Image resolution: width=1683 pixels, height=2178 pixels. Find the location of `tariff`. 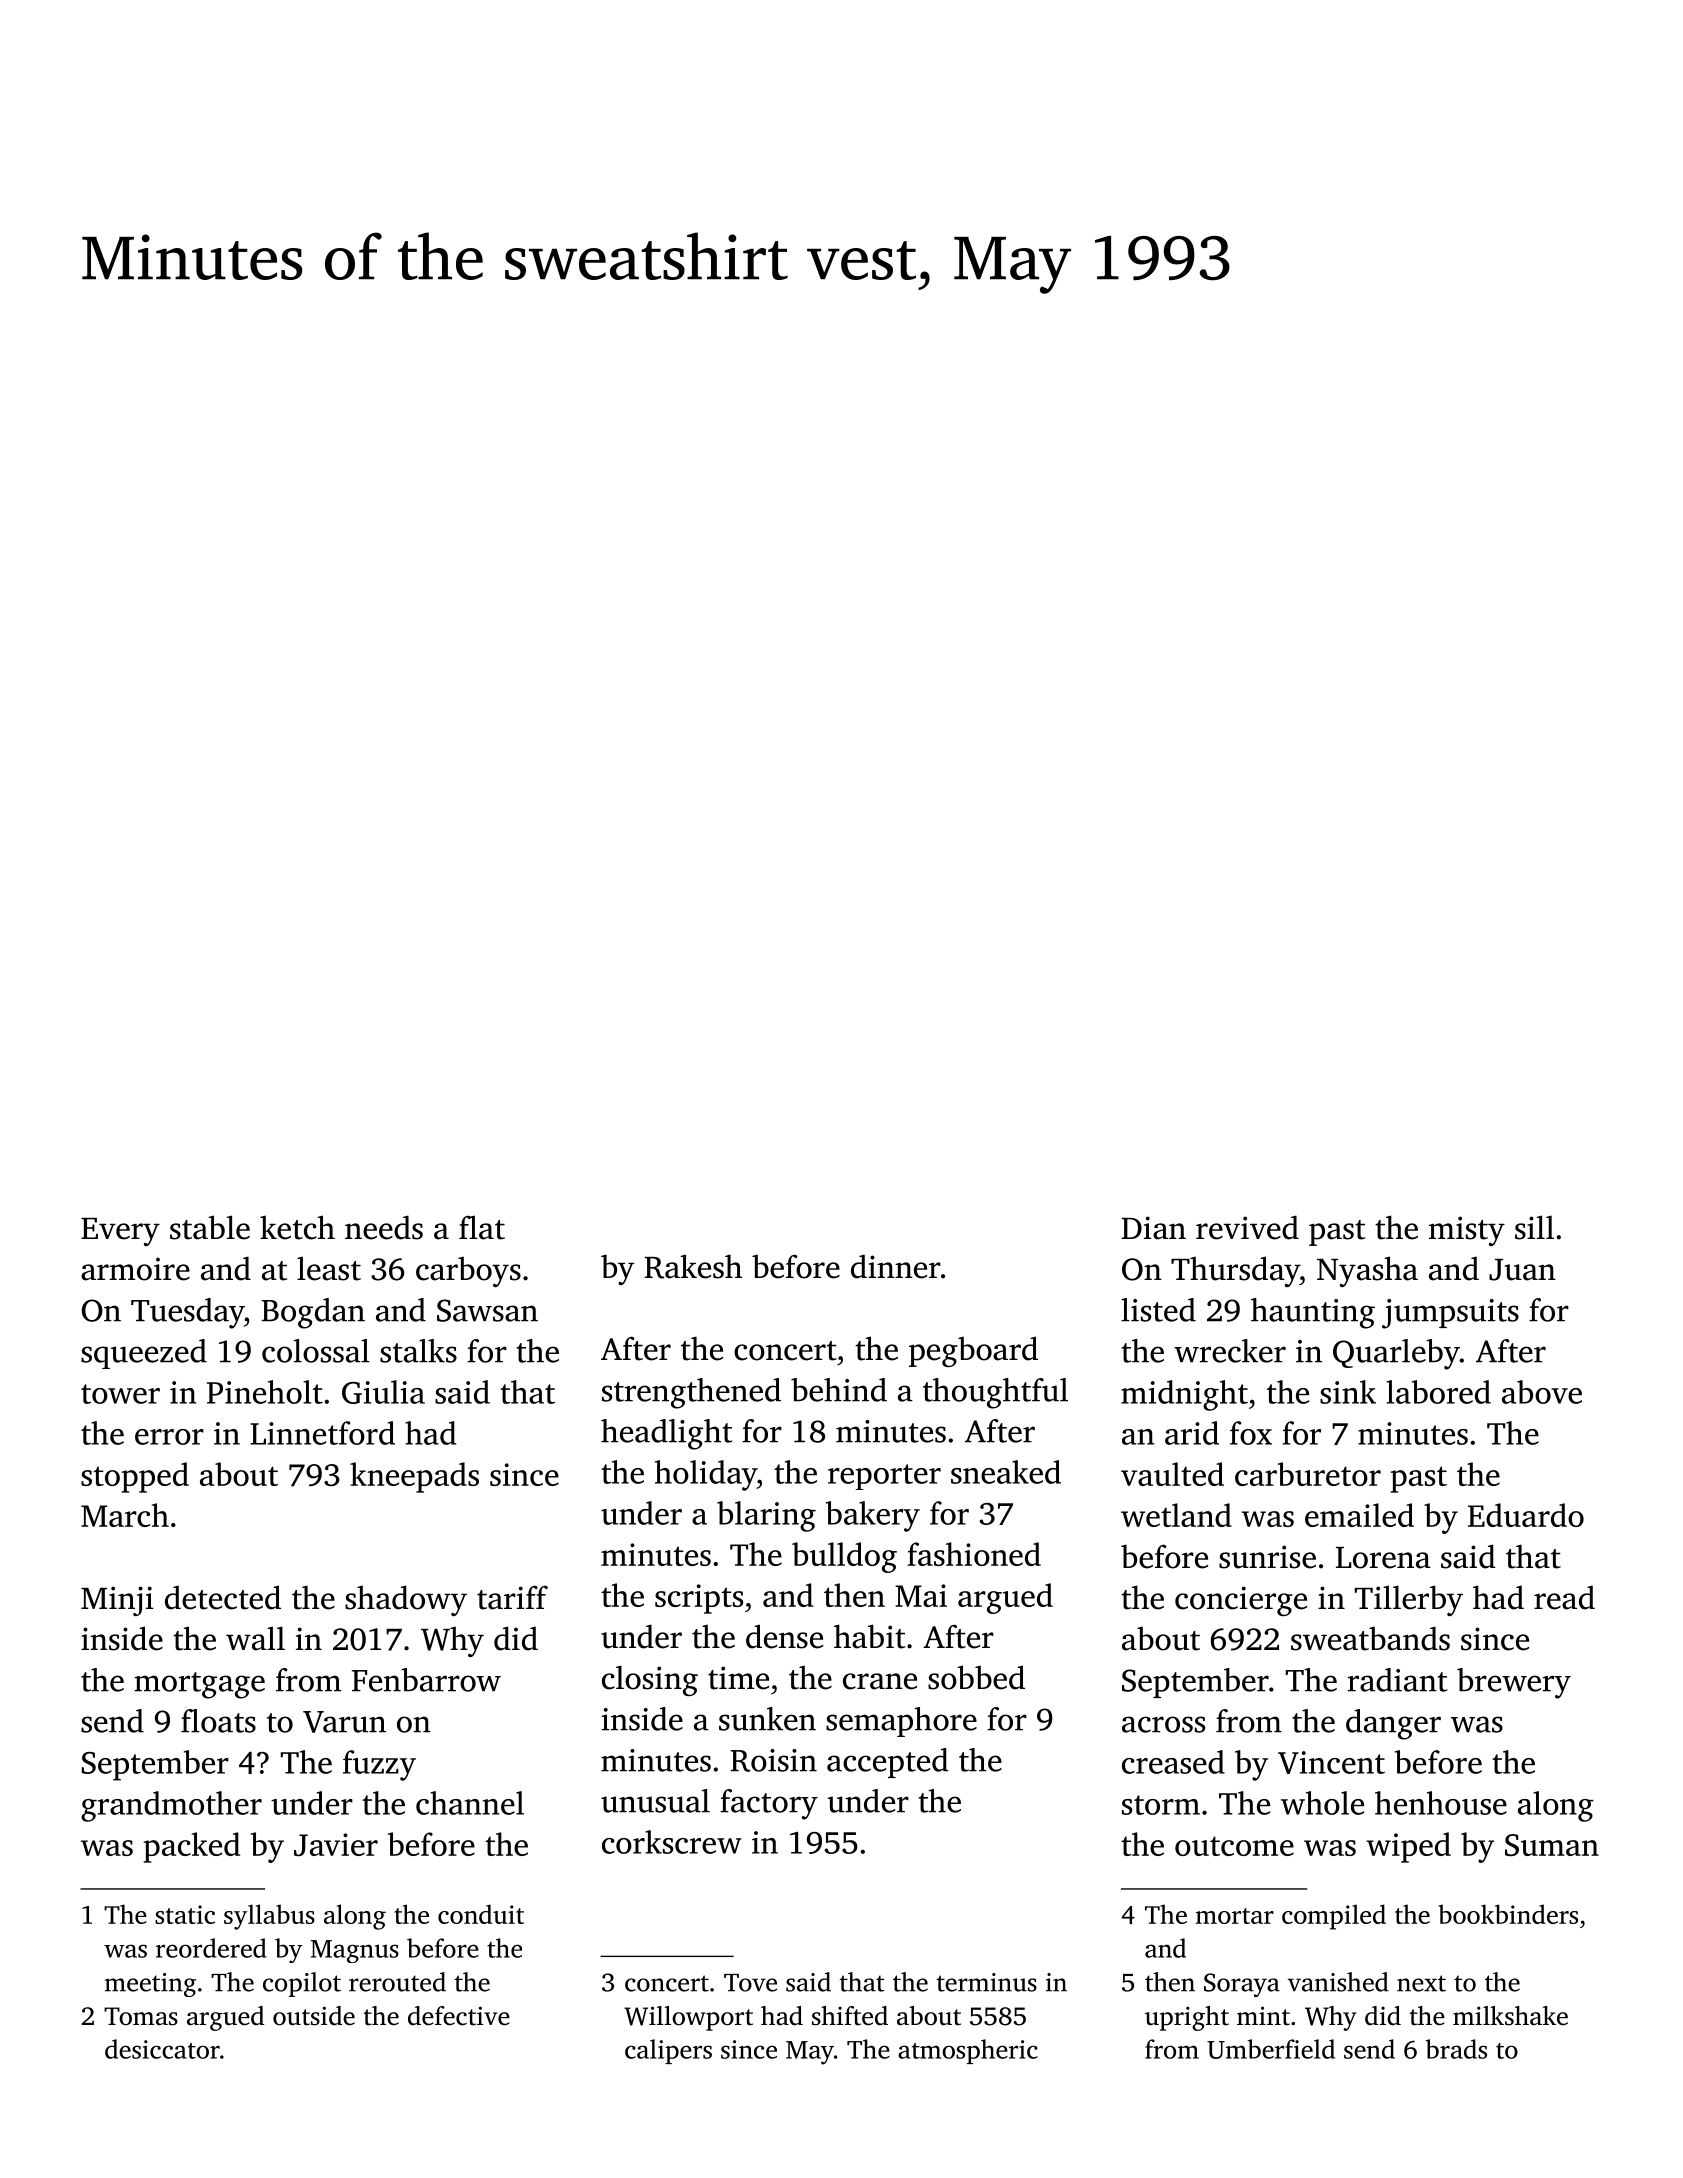

tariff is located at coordinates (512, 1598).
